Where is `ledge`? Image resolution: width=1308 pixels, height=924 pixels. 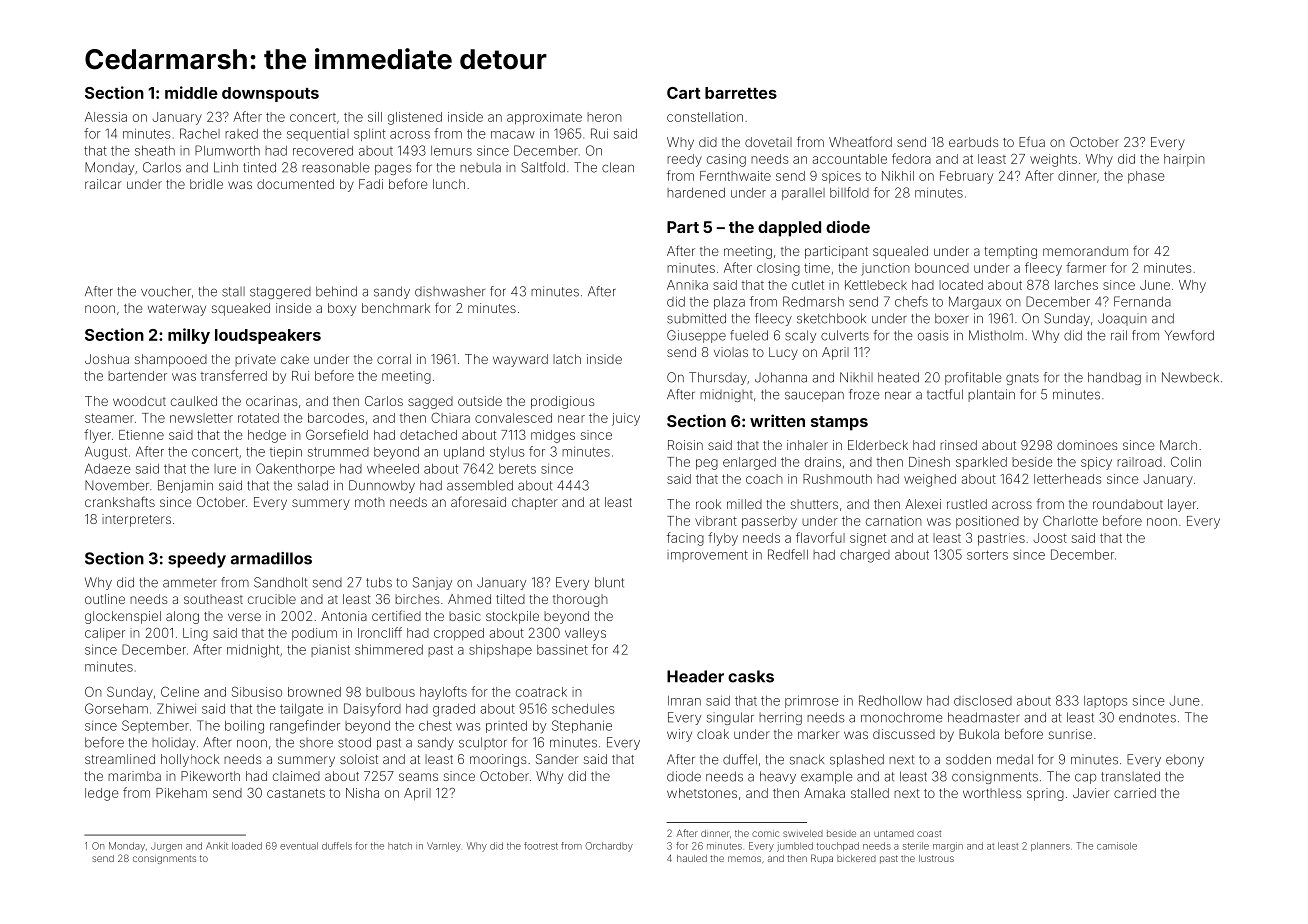 ledge is located at coordinates (102, 794).
